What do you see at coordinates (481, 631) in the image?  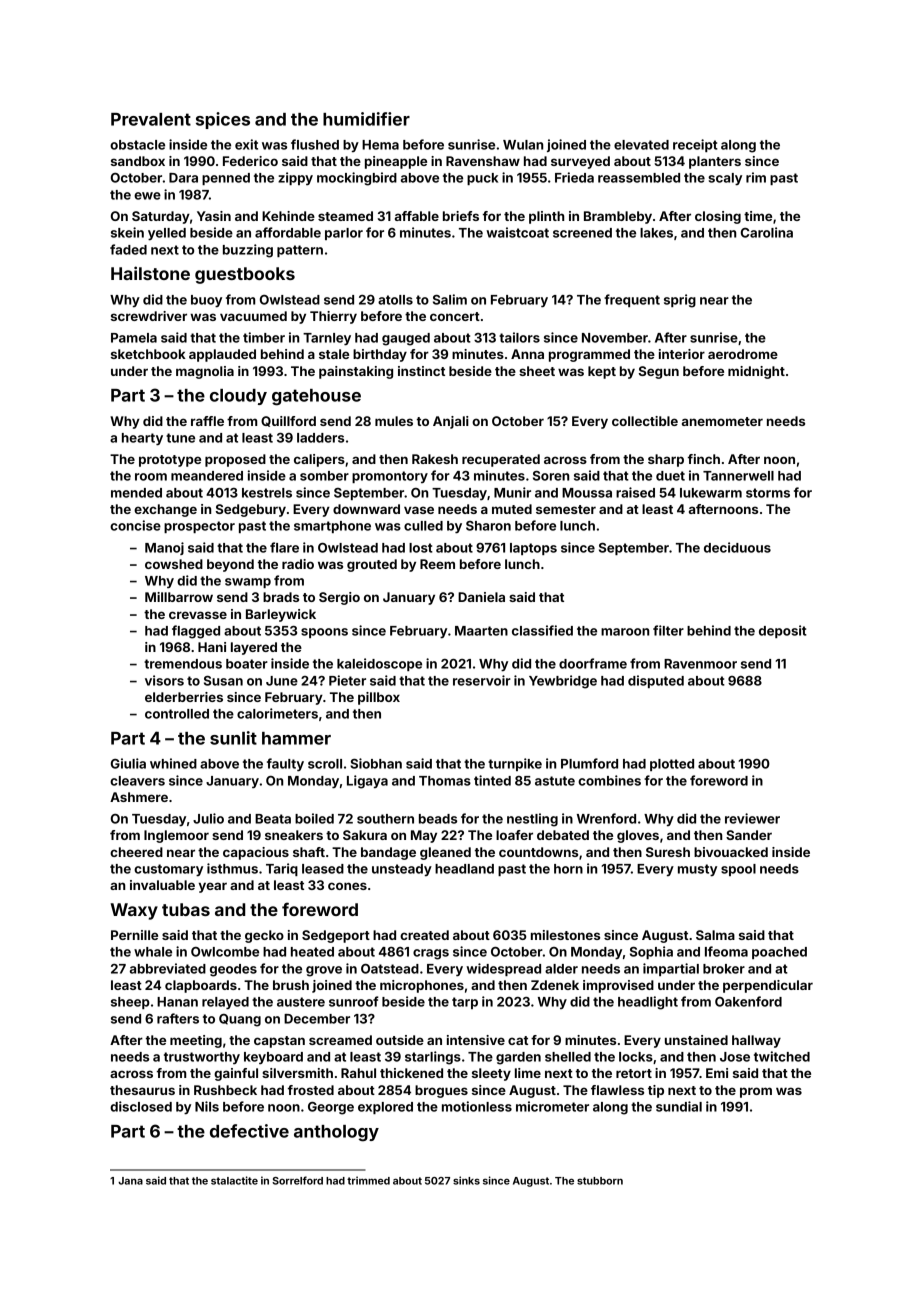 I see `Maarten` at bounding box center [481, 631].
